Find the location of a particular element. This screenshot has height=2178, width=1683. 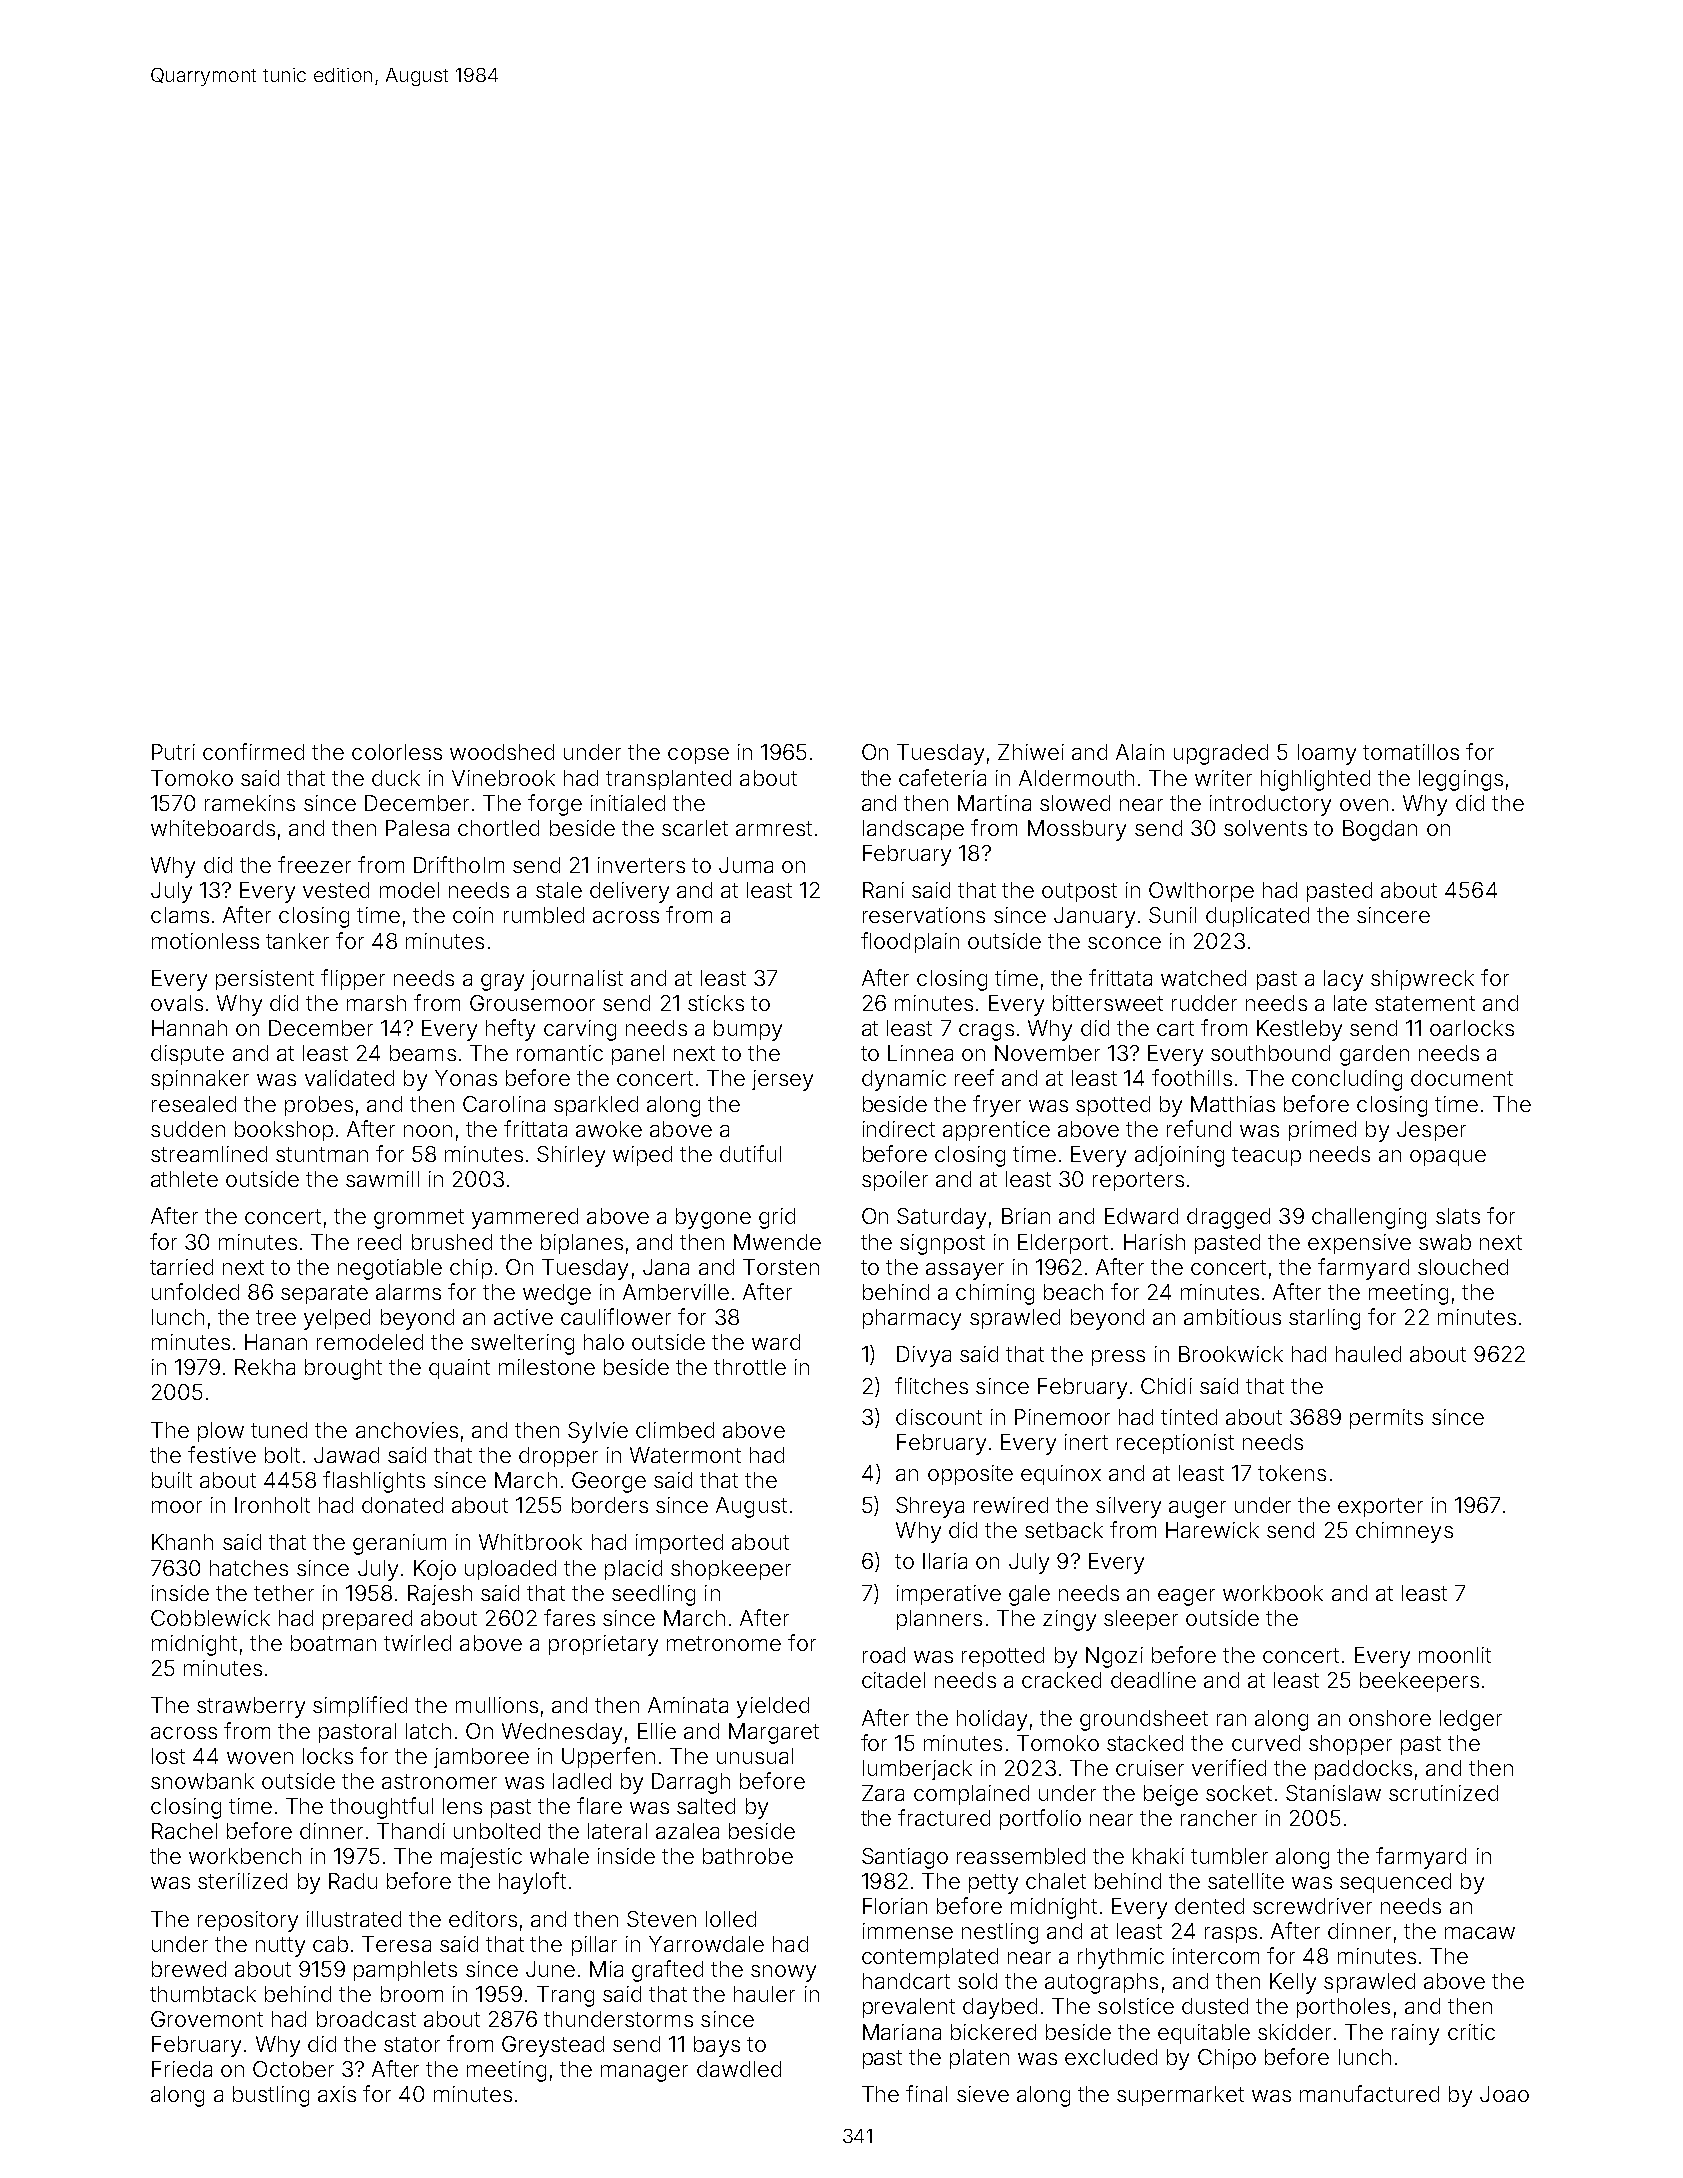

Joao is located at coordinates (1504, 2094).
